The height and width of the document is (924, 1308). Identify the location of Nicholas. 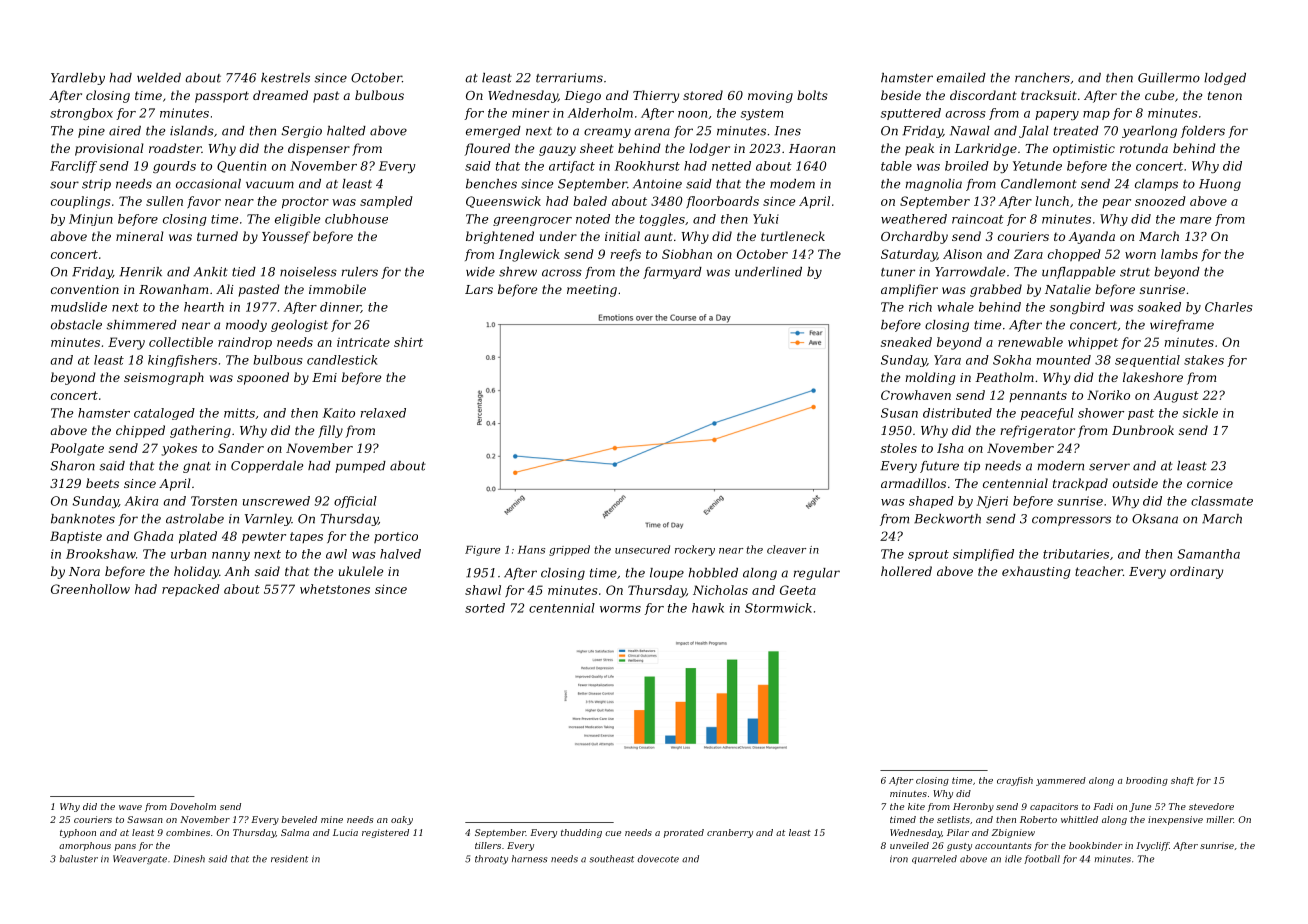
(720, 590).
